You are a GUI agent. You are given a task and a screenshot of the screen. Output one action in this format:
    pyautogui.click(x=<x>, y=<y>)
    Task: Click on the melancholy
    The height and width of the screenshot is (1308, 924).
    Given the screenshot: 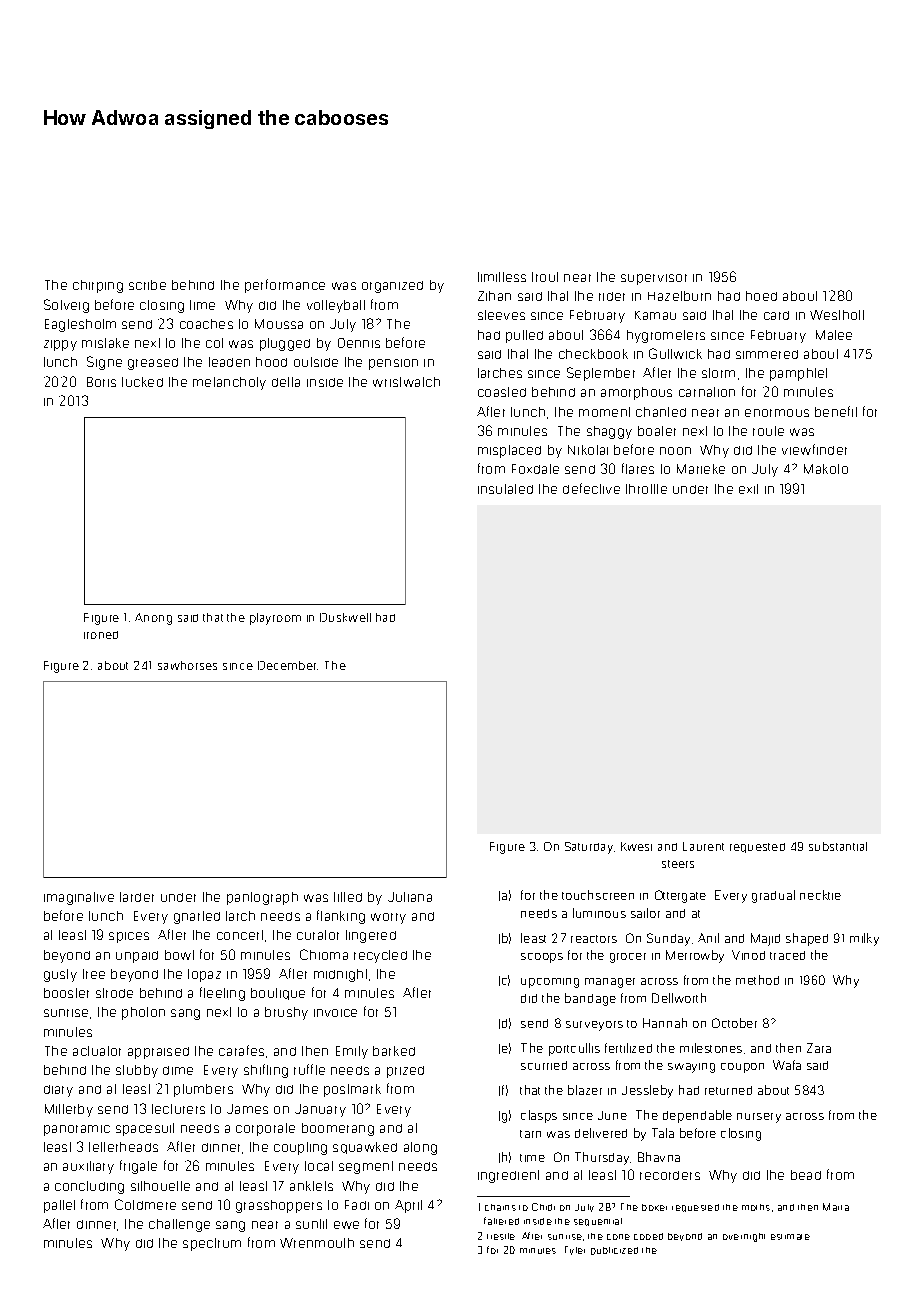 What is the action you would take?
    pyautogui.click(x=229, y=383)
